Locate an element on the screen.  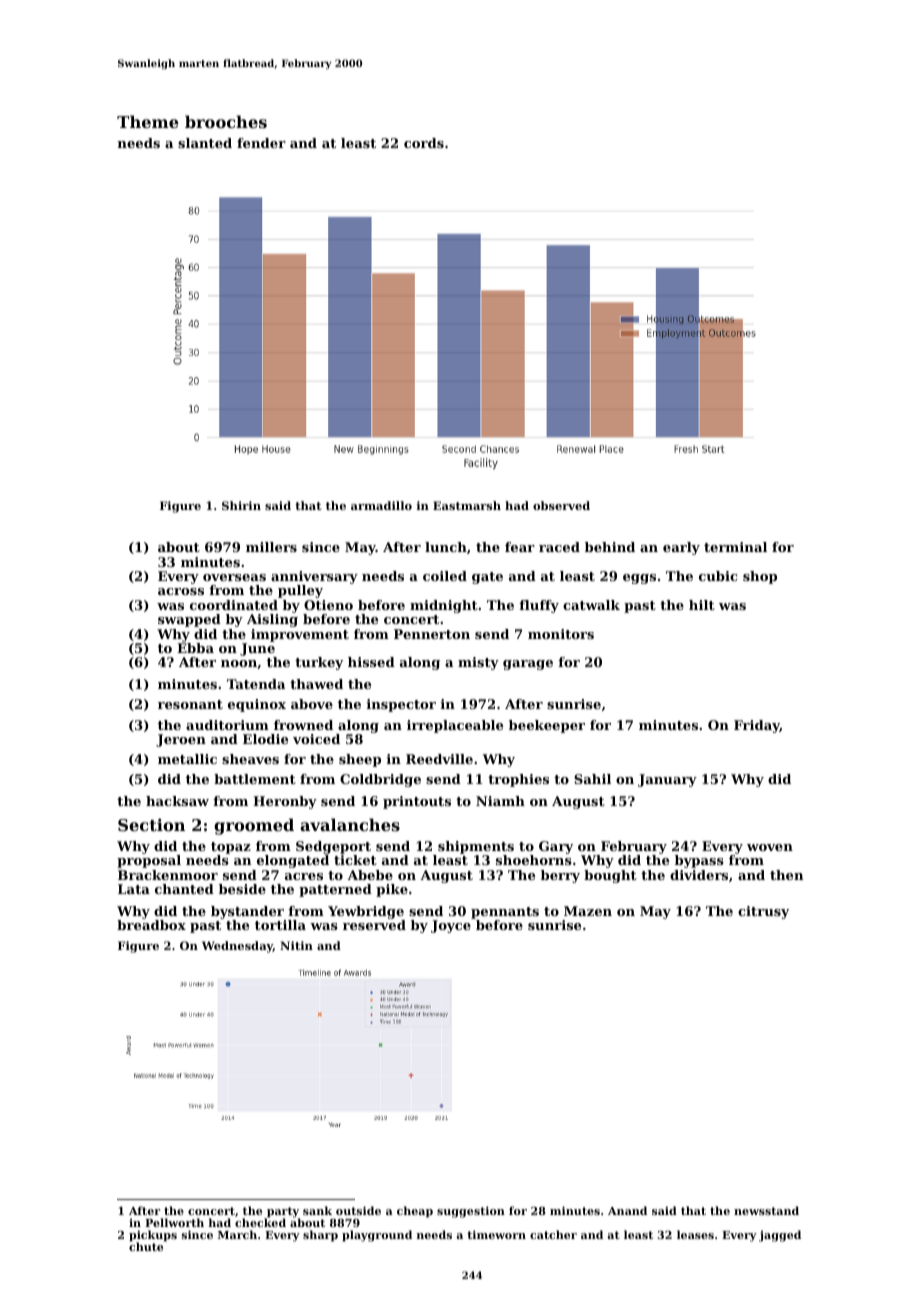
observed is located at coordinates (561, 505).
